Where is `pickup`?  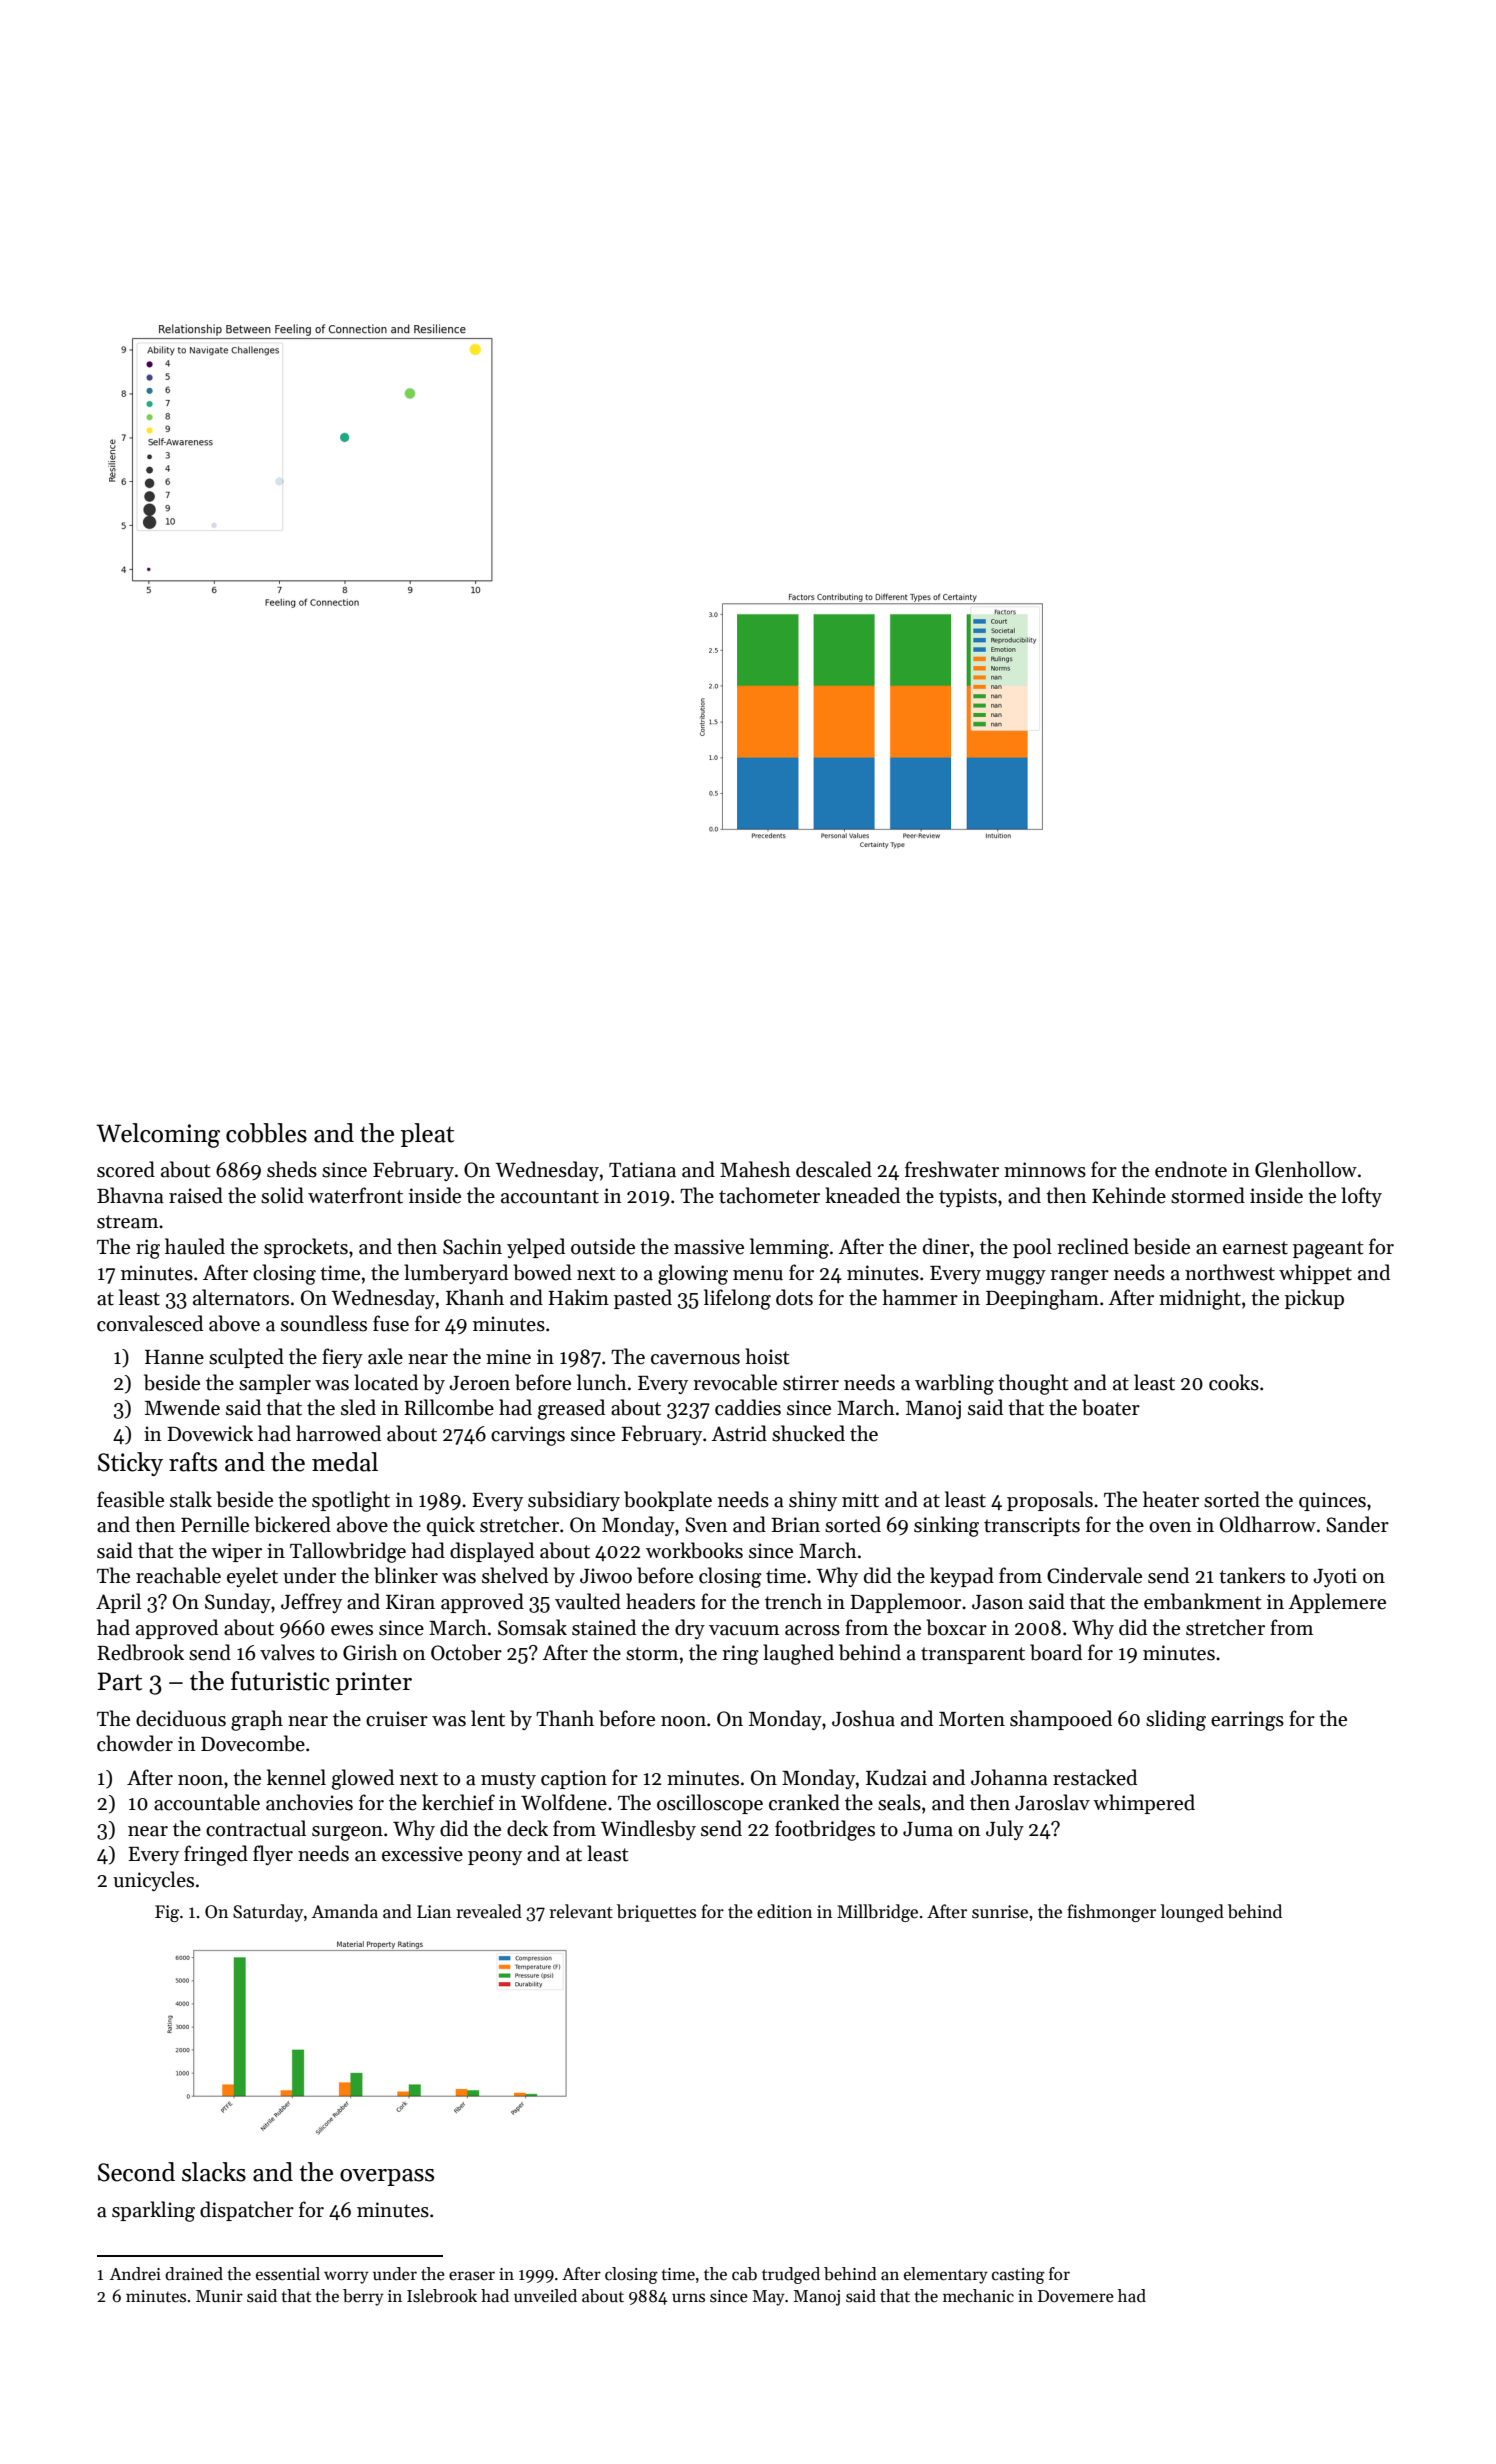
pickup is located at coordinates (1314, 1299).
